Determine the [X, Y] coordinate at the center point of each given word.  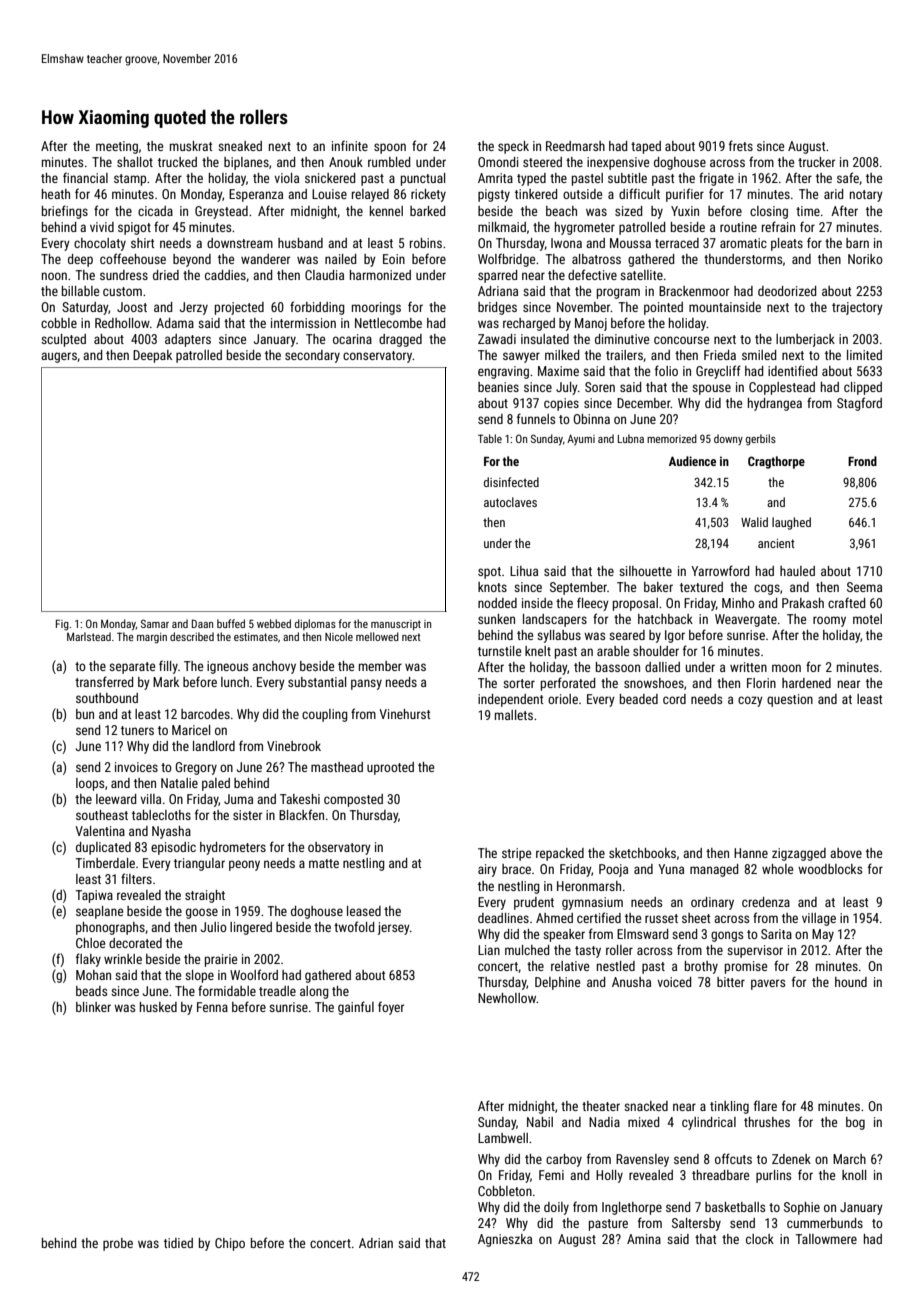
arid [833, 194]
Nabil [540, 1122]
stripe [516, 854]
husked [158, 1007]
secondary [312, 356]
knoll [854, 1175]
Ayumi [581, 440]
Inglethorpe [632, 1208]
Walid [754, 522]
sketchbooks [642, 853]
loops [90, 784]
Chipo [230, 1244]
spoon [390, 148]
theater [601, 1106]
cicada [155, 211]
